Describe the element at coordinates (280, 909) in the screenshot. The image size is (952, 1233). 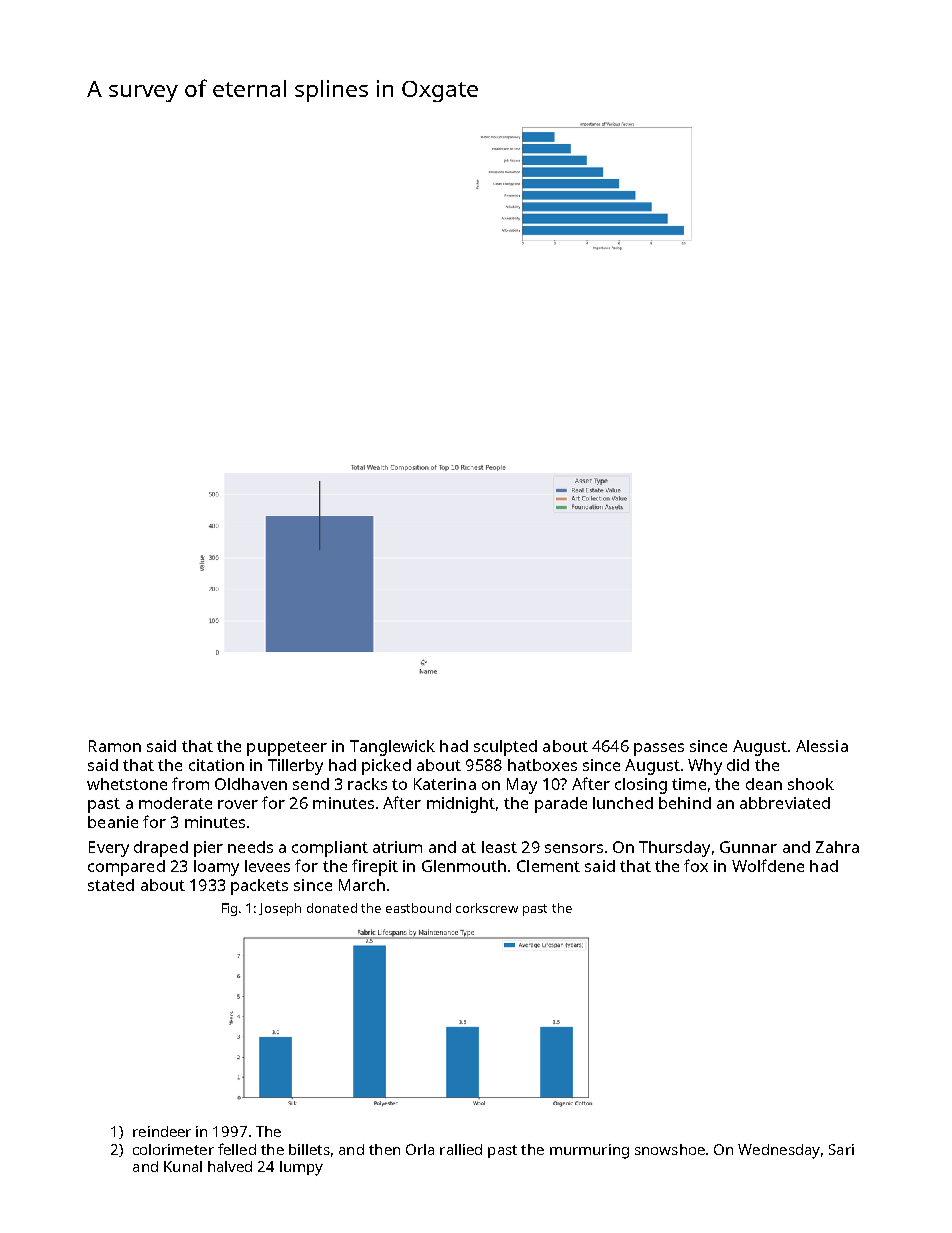
I see `Joseph` at that location.
